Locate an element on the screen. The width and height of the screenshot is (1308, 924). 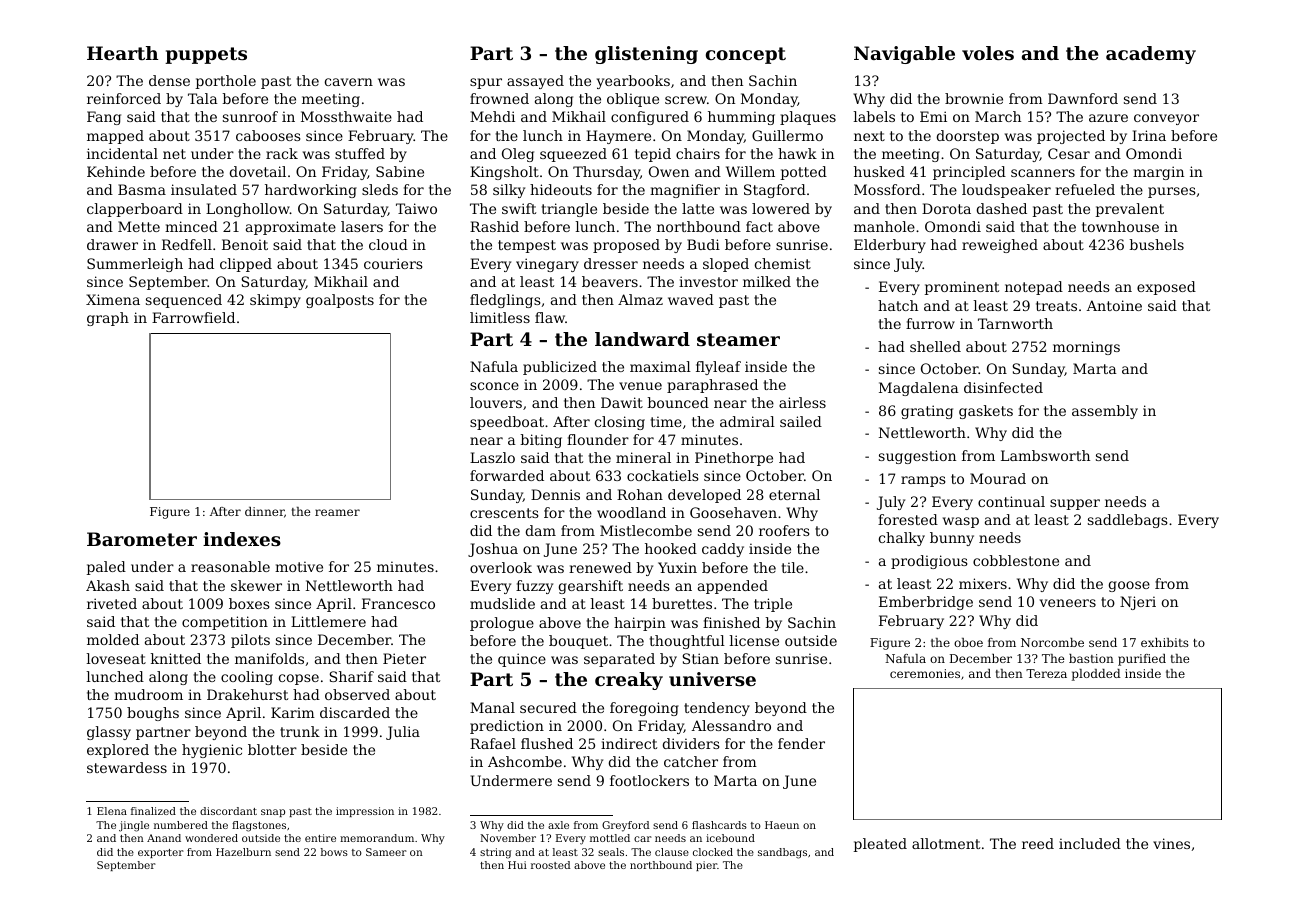
exposed is located at coordinates (1166, 288).
